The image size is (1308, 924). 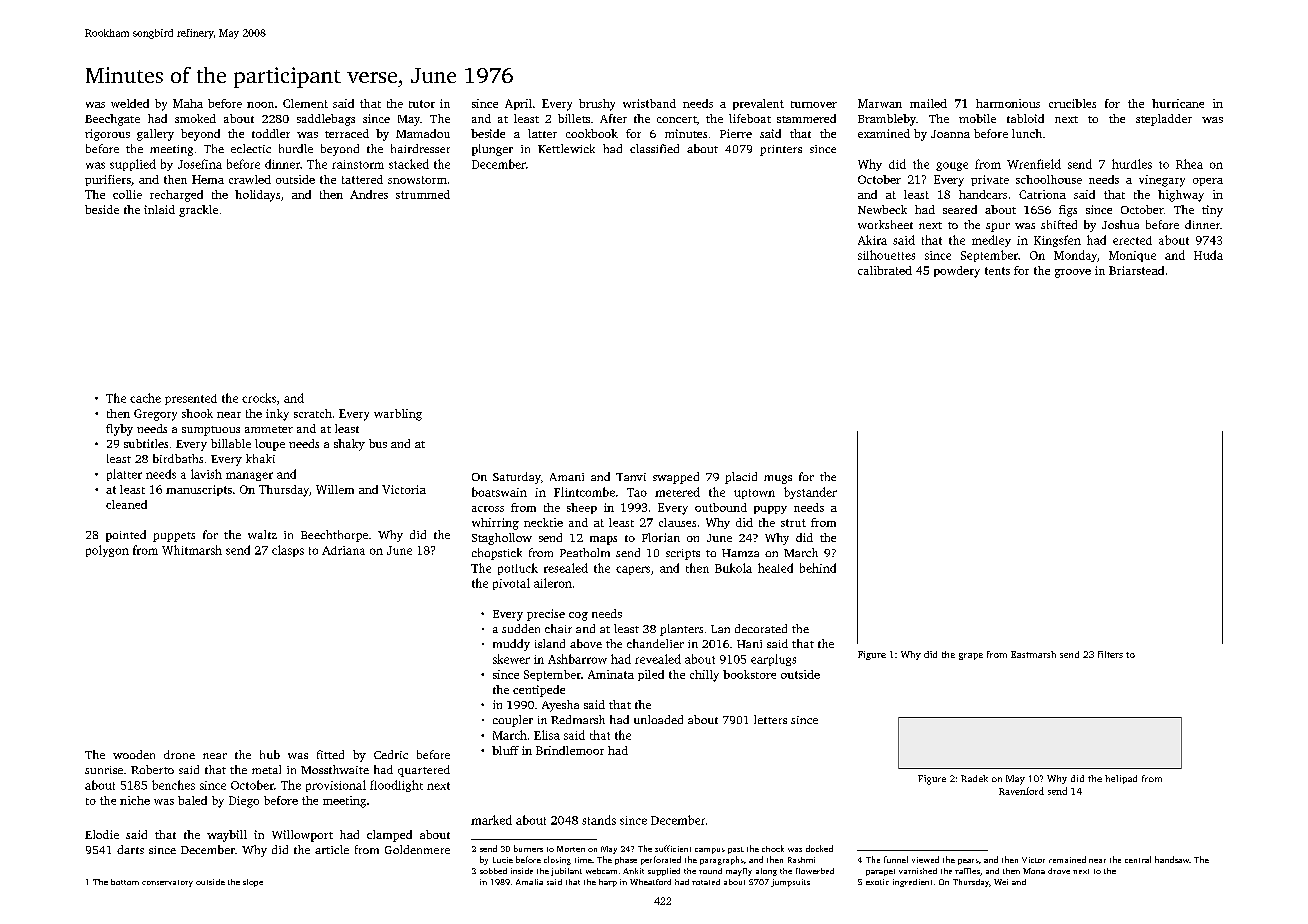 What do you see at coordinates (125, 882) in the screenshot?
I see `bottom` at bounding box center [125, 882].
